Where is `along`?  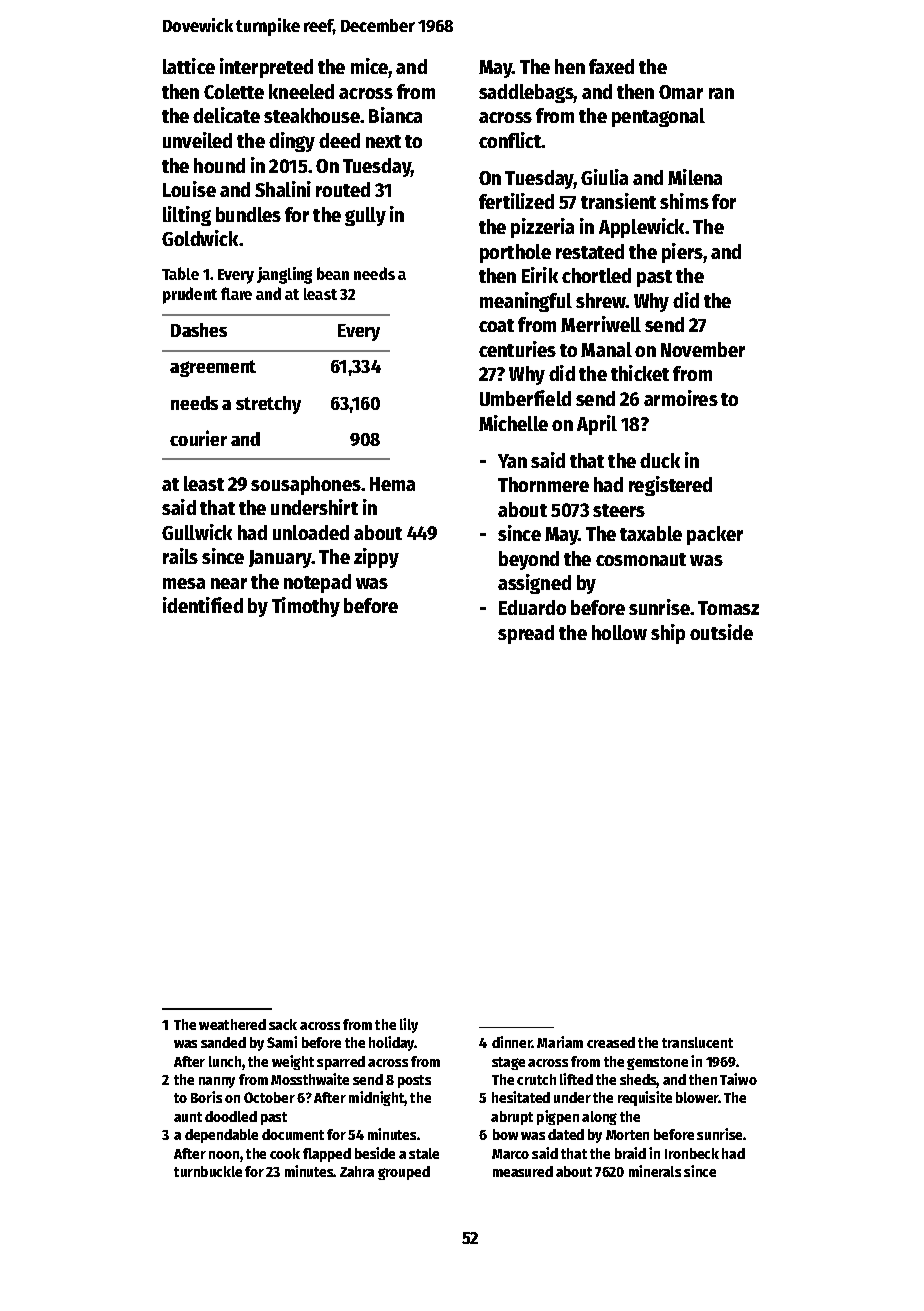
along is located at coordinates (599, 1118).
